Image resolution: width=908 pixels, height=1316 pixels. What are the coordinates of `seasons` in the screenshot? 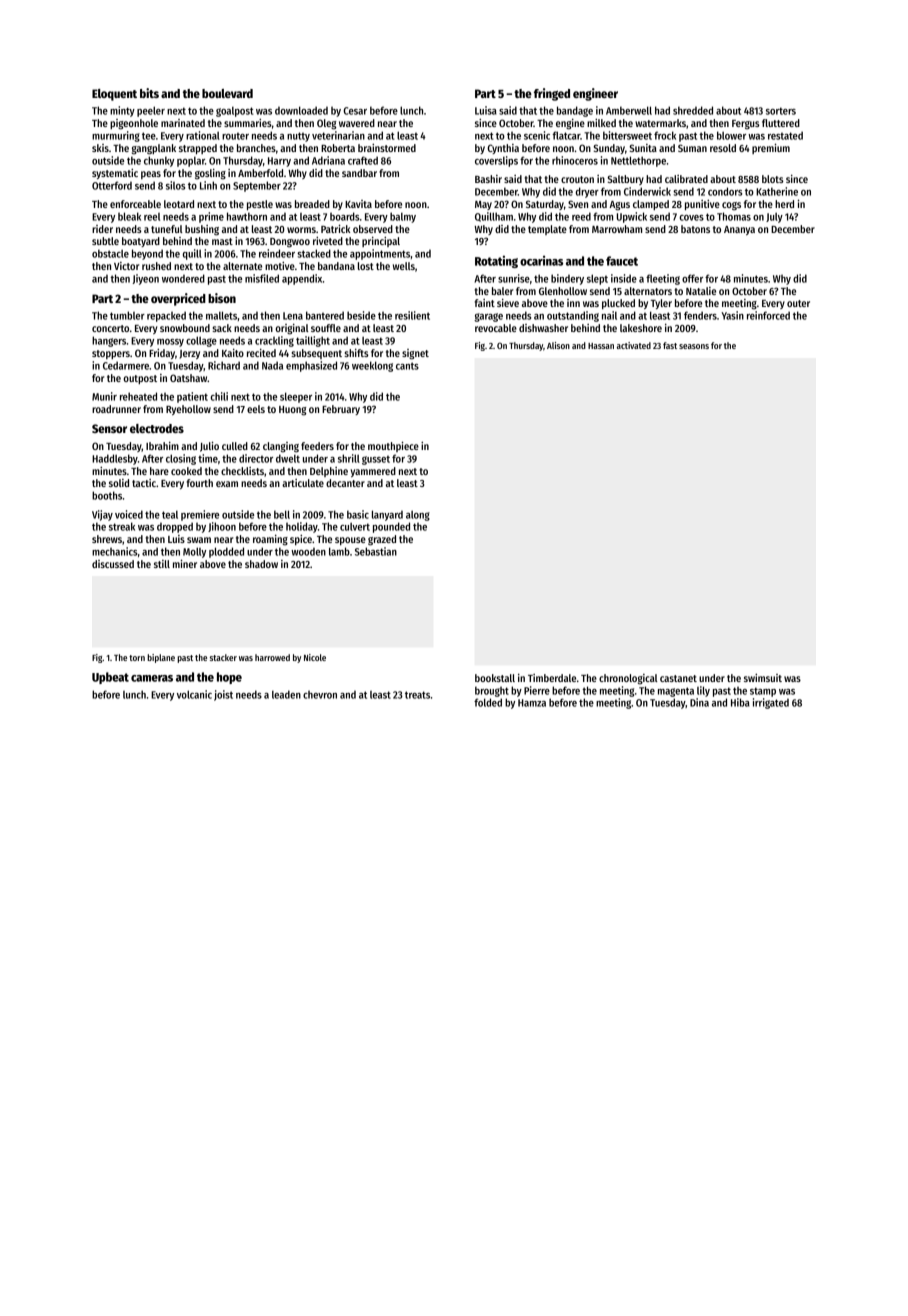 It's located at (694, 346).
